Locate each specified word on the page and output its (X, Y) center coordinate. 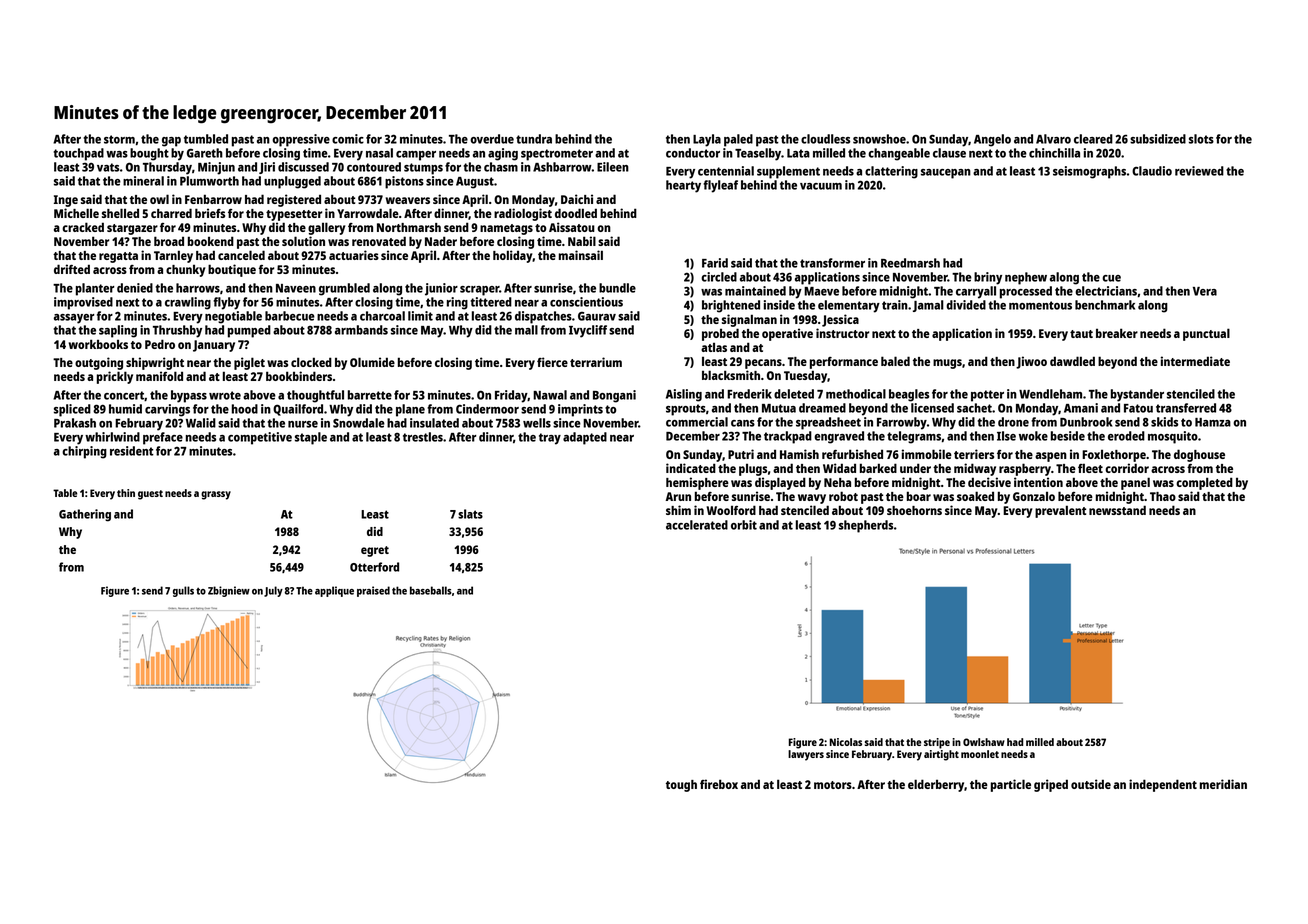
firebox (719, 784)
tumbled (206, 139)
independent (1163, 785)
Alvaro (1053, 139)
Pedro (160, 344)
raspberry (1025, 469)
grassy (216, 495)
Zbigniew (229, 591)
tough (681, 786)
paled (738, 140)
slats (470, 514)
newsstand (1117, 510)
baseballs (431, 590)
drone (1013, 422)
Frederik (749, 394)
